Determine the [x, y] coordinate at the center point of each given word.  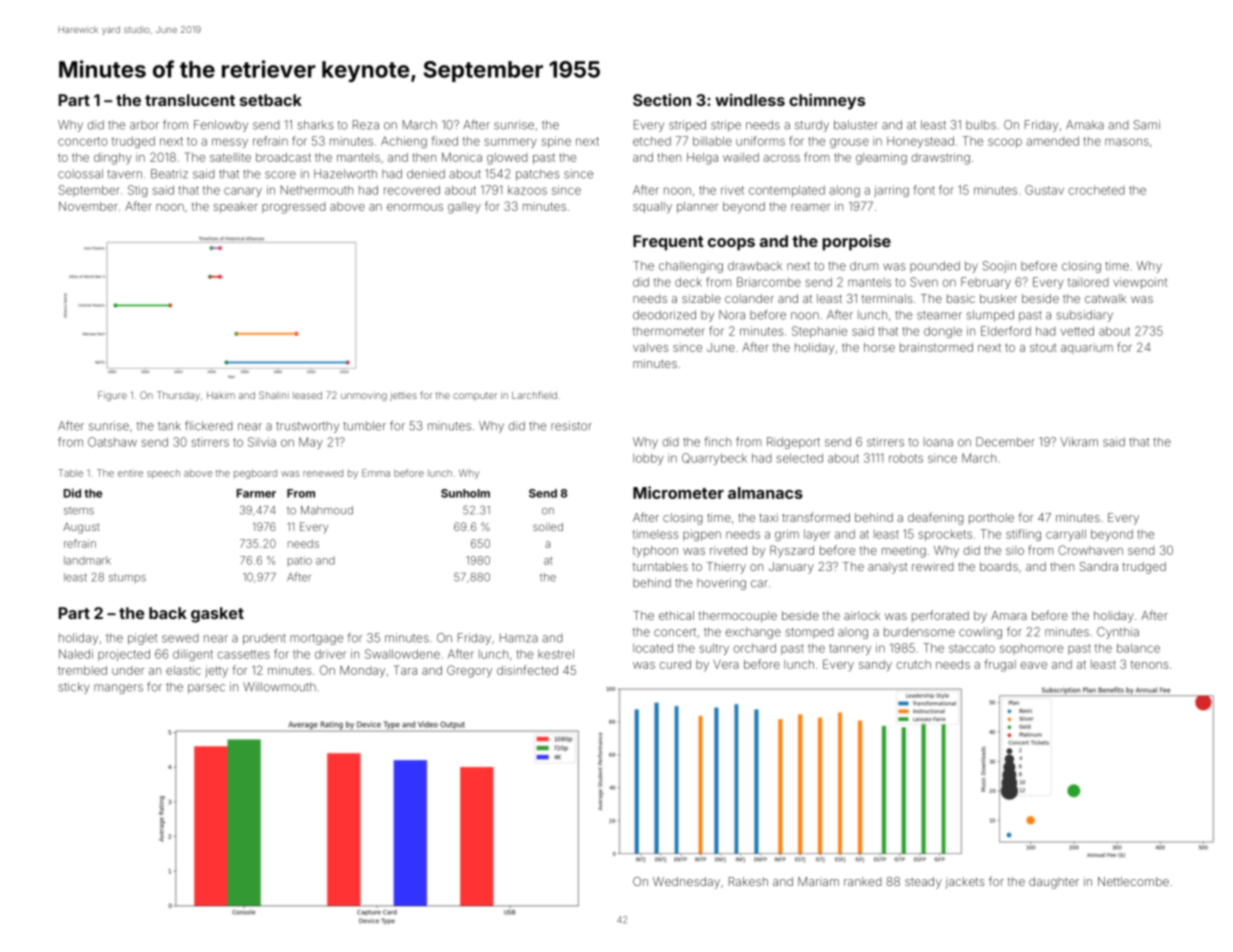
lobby [648, 459]
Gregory [469, 671]
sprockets [945, 535]
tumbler [364, 426]
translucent [190, 100]
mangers [118, 689]
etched [652, 141]
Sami [1146, 125]
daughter [1054, 883]
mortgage [316, 639]
